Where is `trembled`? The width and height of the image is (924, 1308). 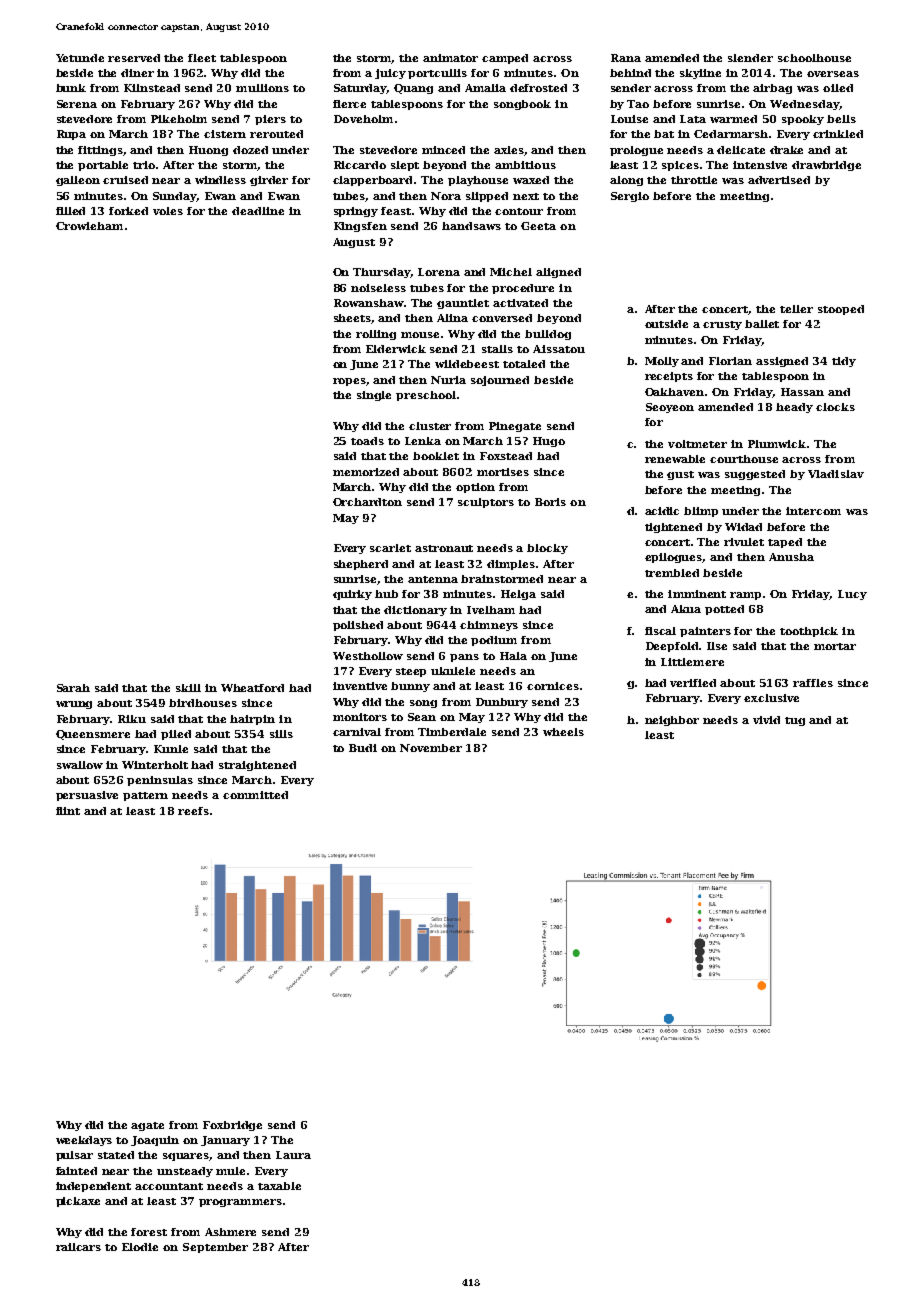 trembled is located at coordinates (672, 573).
